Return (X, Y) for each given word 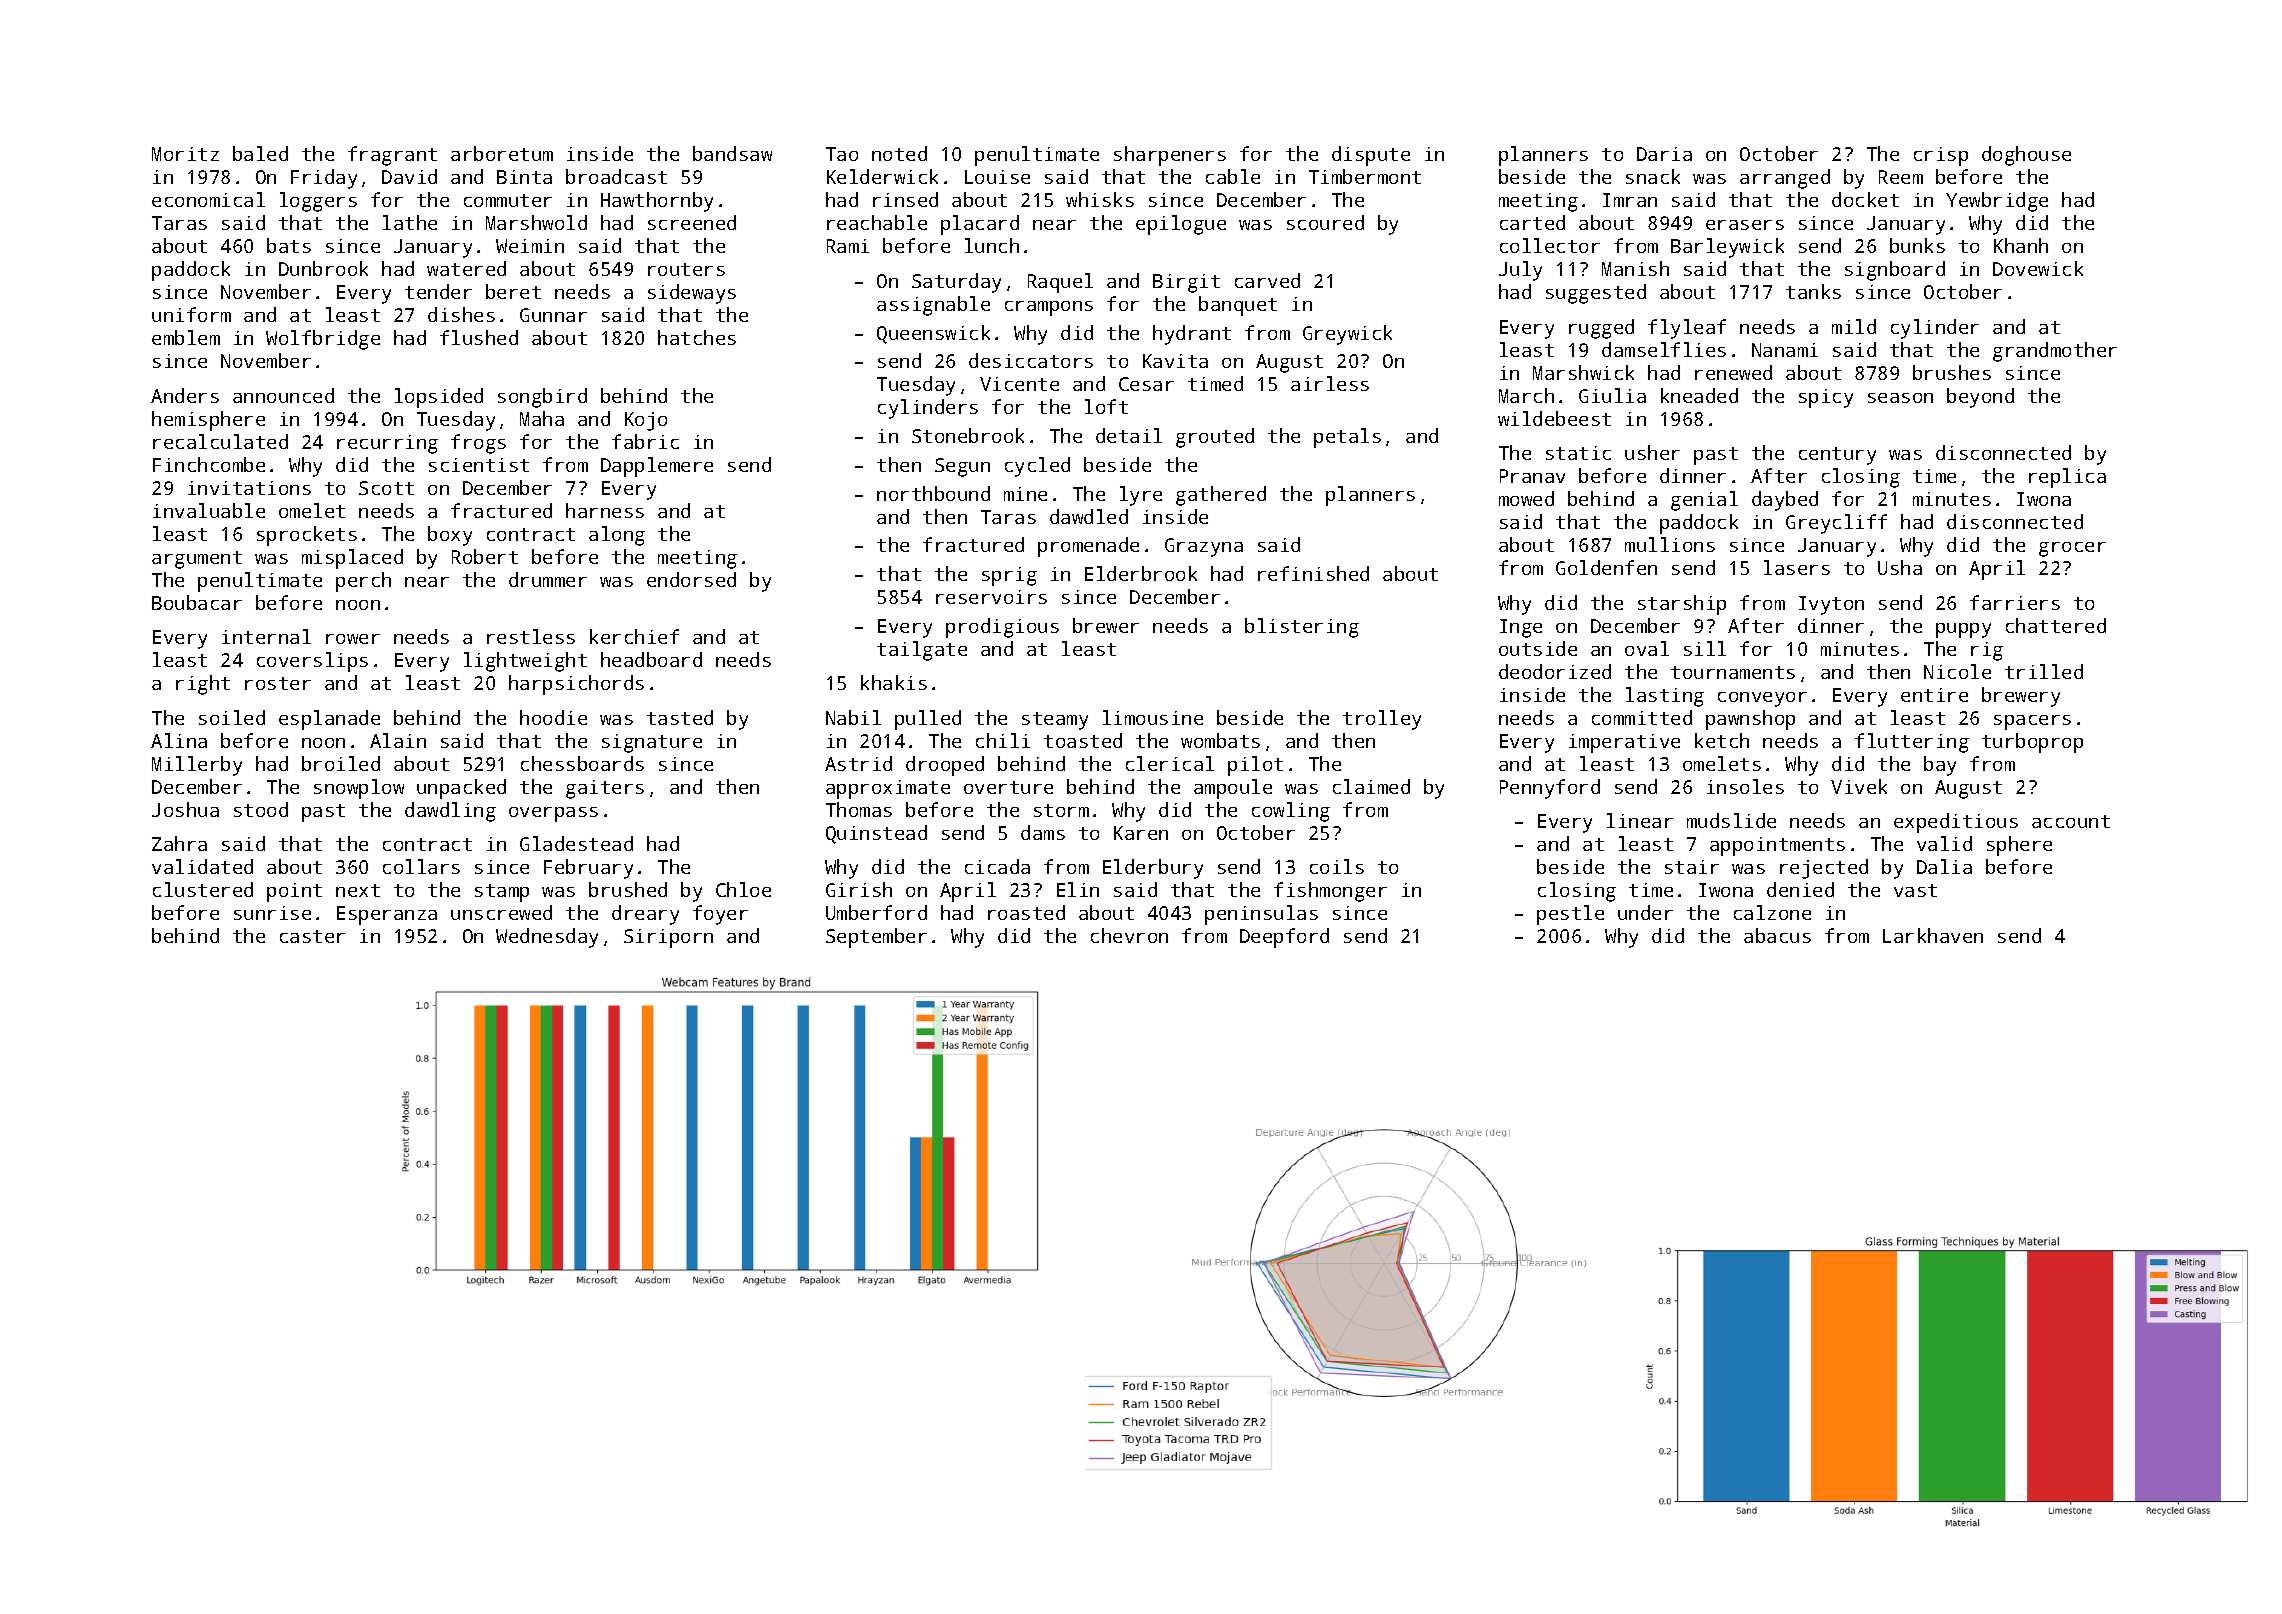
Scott (386, 488)
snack (1653, 176)
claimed (1371, 786)
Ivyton (1831, 605)
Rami (848, 246)
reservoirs (991, 597)
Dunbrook (323, 268)
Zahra (179, 843)
